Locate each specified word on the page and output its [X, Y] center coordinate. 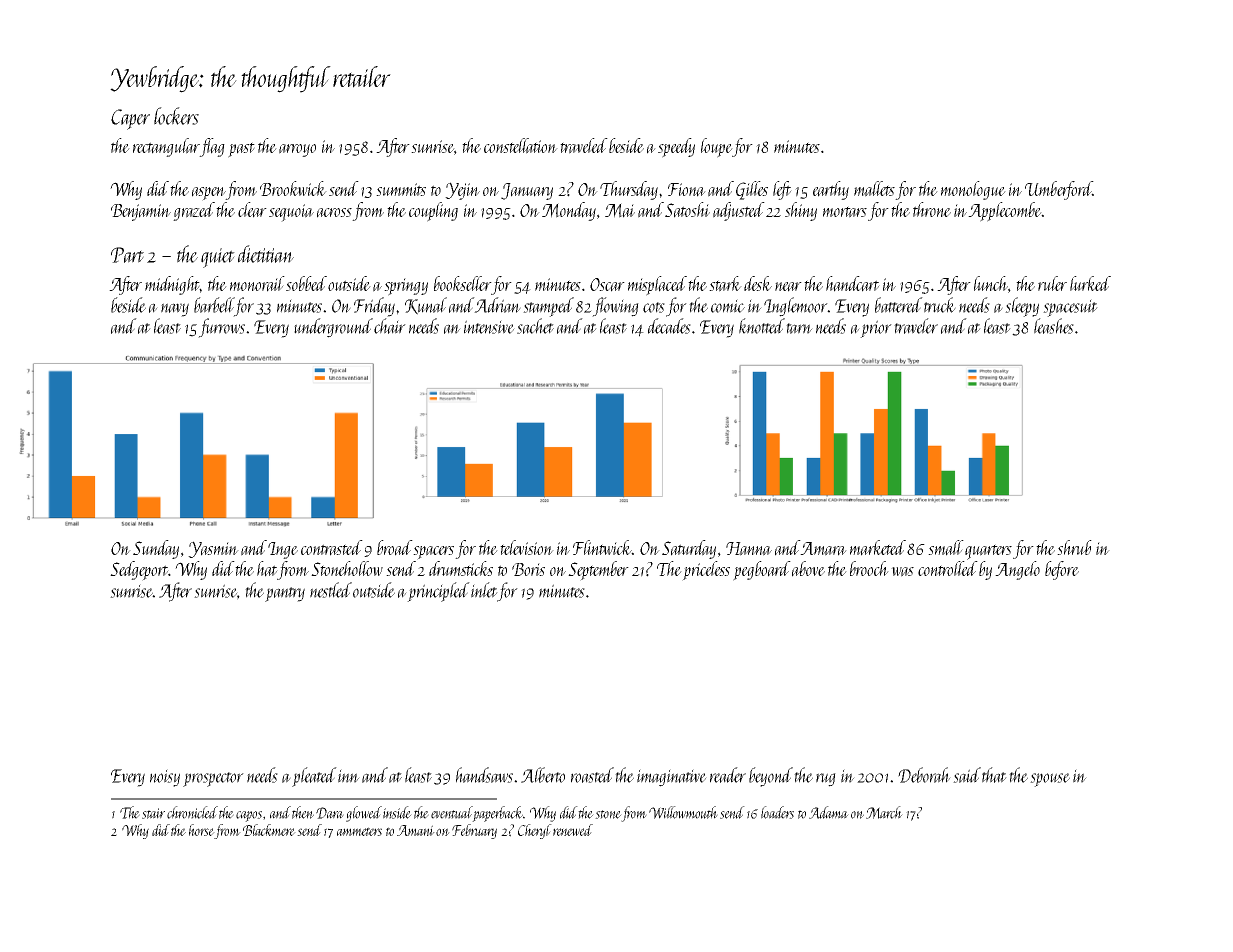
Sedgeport [139, 571]
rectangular [166, 147]
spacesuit [1070, 308]
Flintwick [602, 547]
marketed [878, 548]
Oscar [607, 285]
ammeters [359, 831]
